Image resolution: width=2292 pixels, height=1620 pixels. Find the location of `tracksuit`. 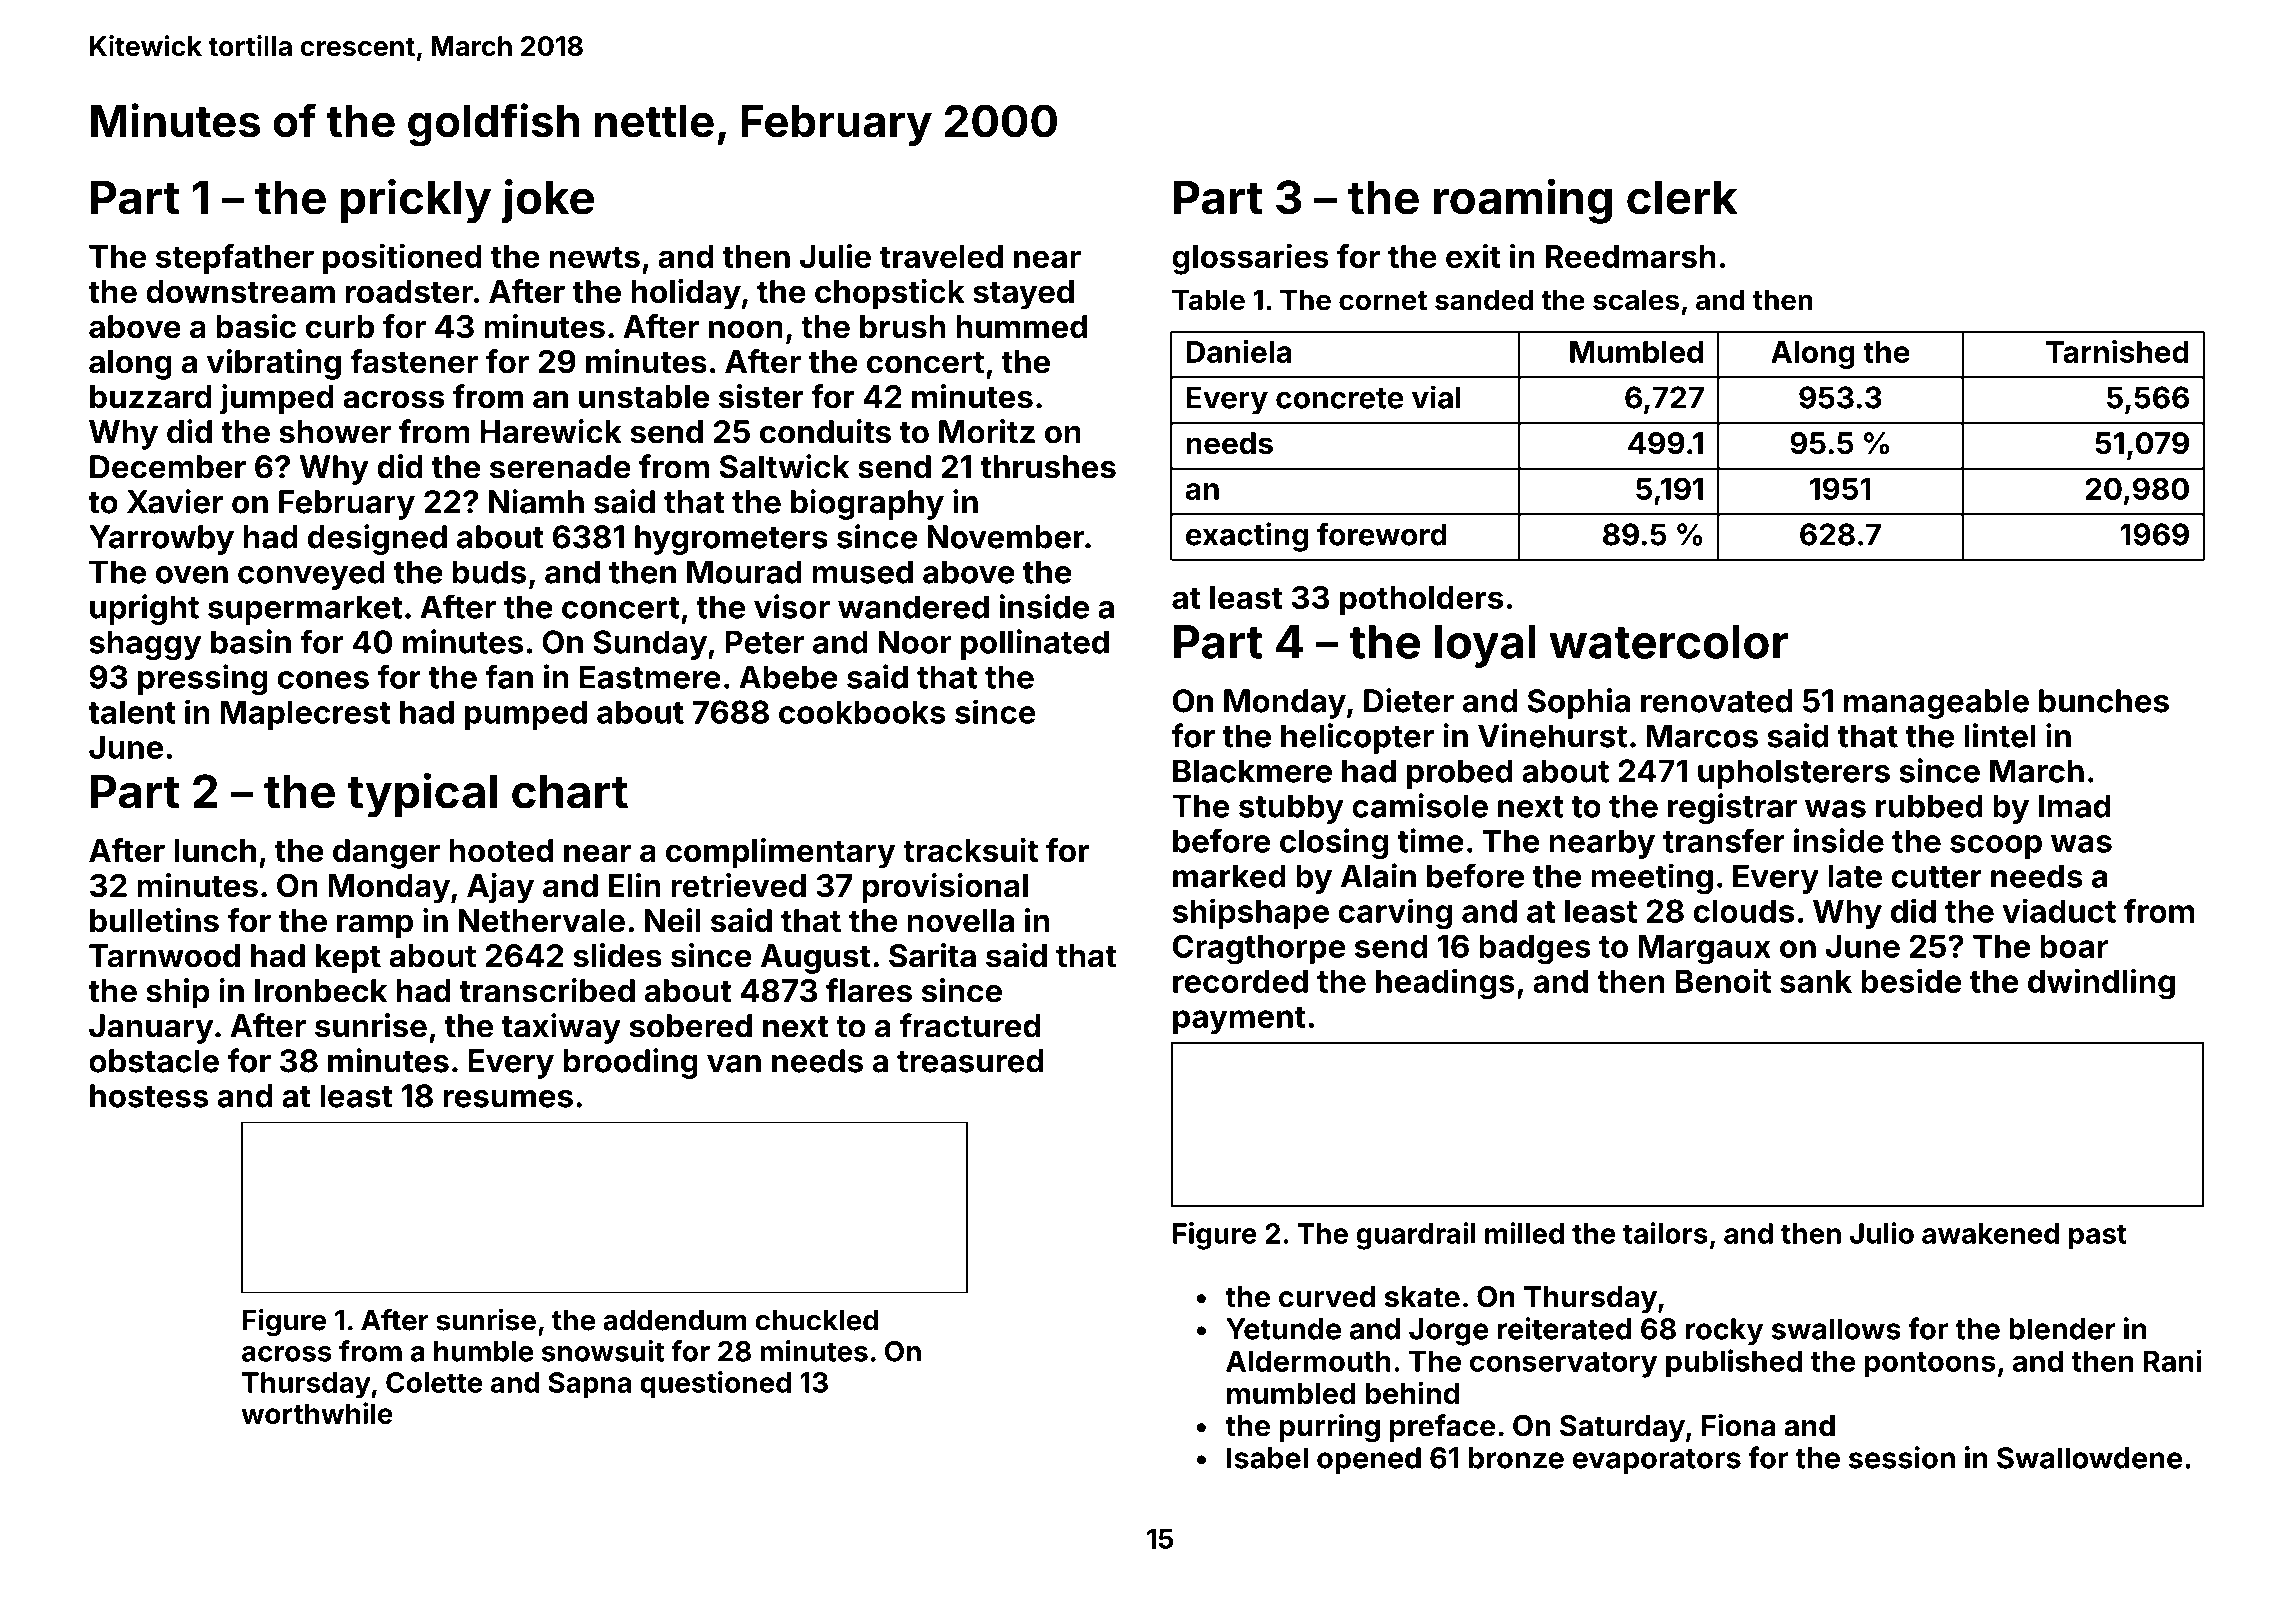

tracksuit is located at coordinates (970, 850).
